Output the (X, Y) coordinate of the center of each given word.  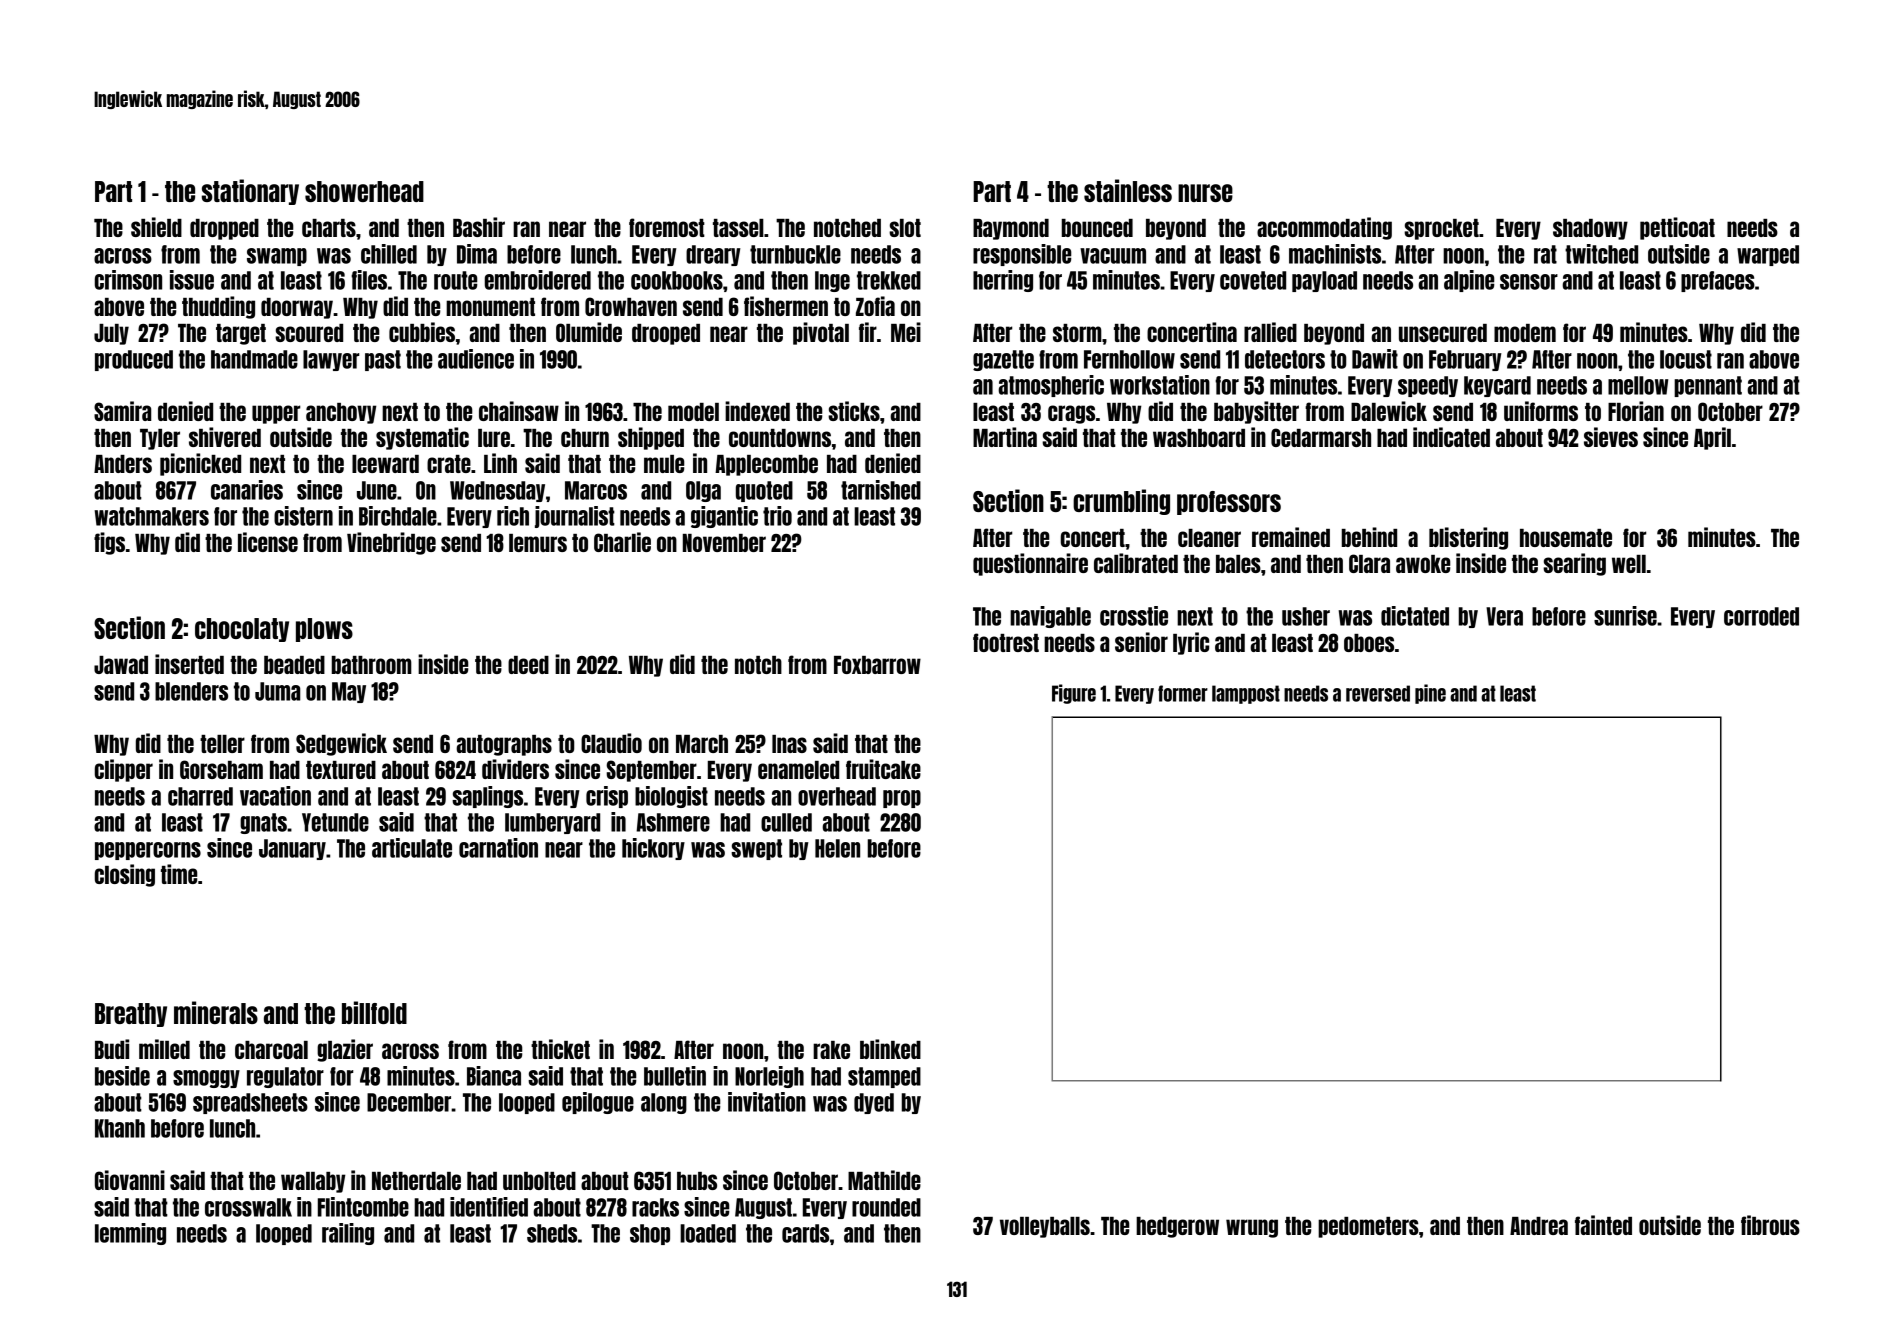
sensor (1529, 282)
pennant (1708, 386)
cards (805, 1233)
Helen (837, 848)
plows (324, 630)
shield (156, 227)
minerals (216, 1012)
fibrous (1770, 1225)
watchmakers (151, 516)
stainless (1128, 190)
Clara (1369, 563)
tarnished (881, 490)
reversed (1378, 693)
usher (1306, 616)
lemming (130, 1234)
